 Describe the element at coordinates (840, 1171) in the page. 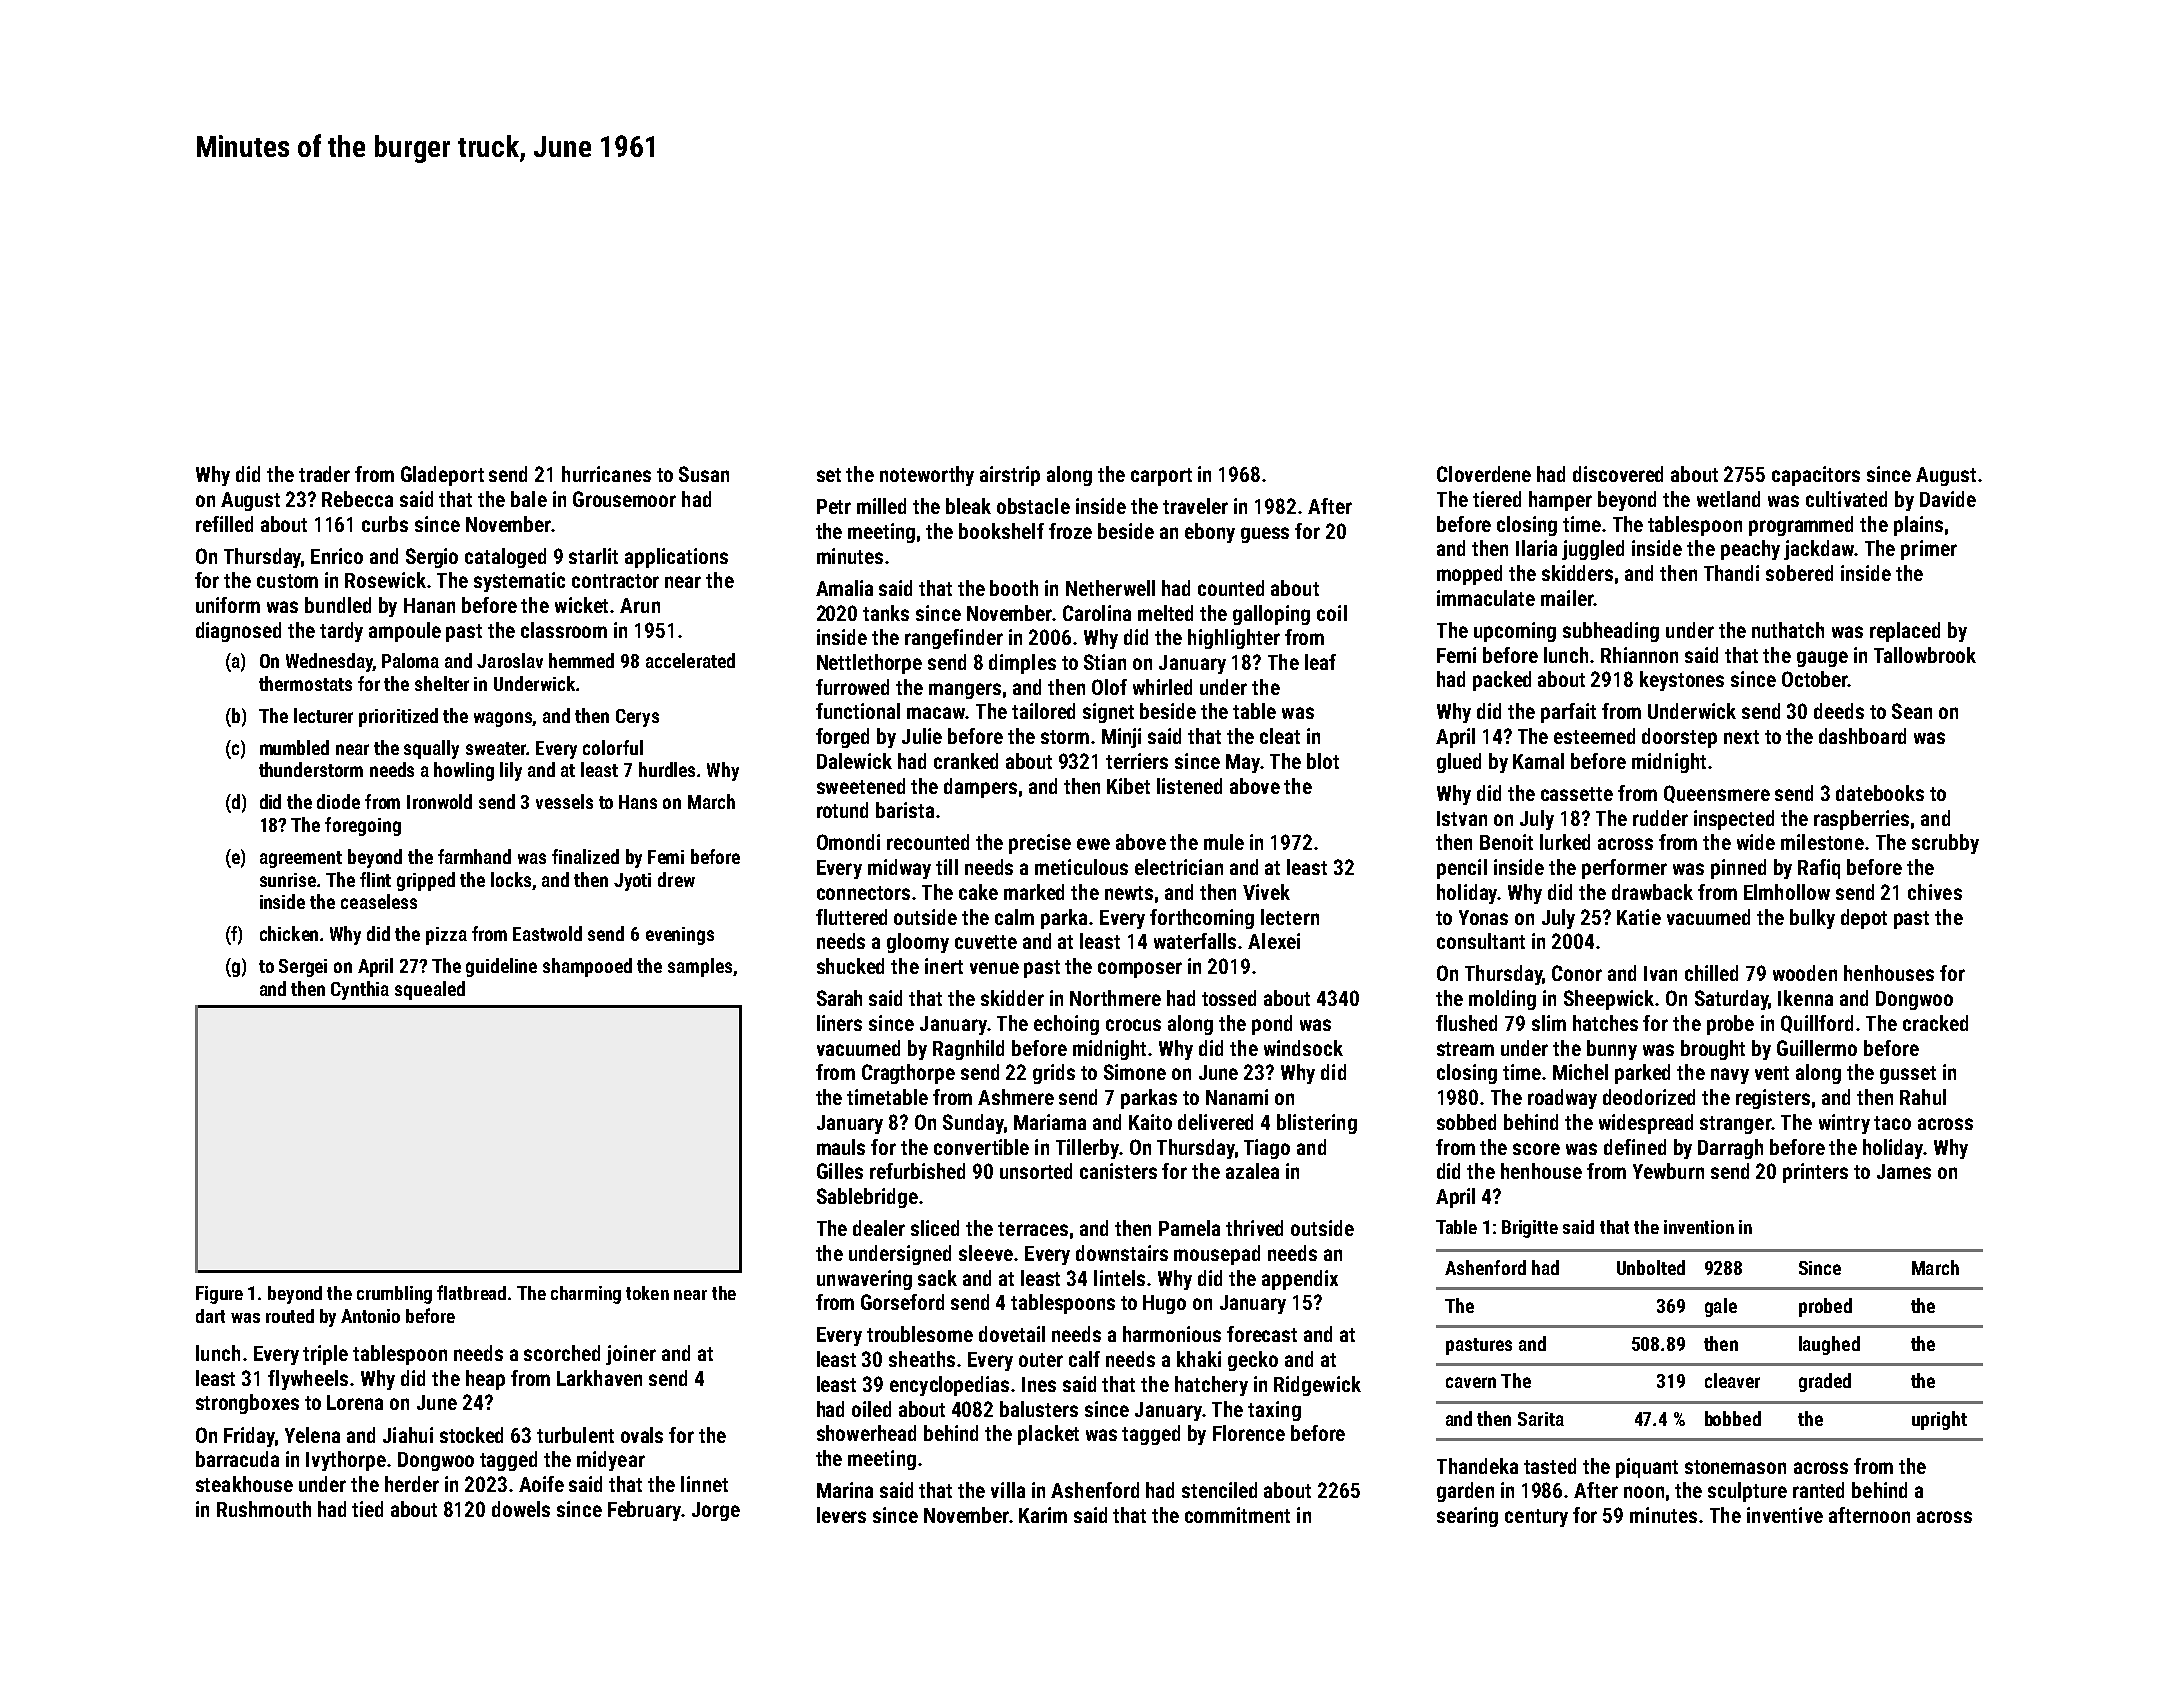

I see `Gilles` at that location.
